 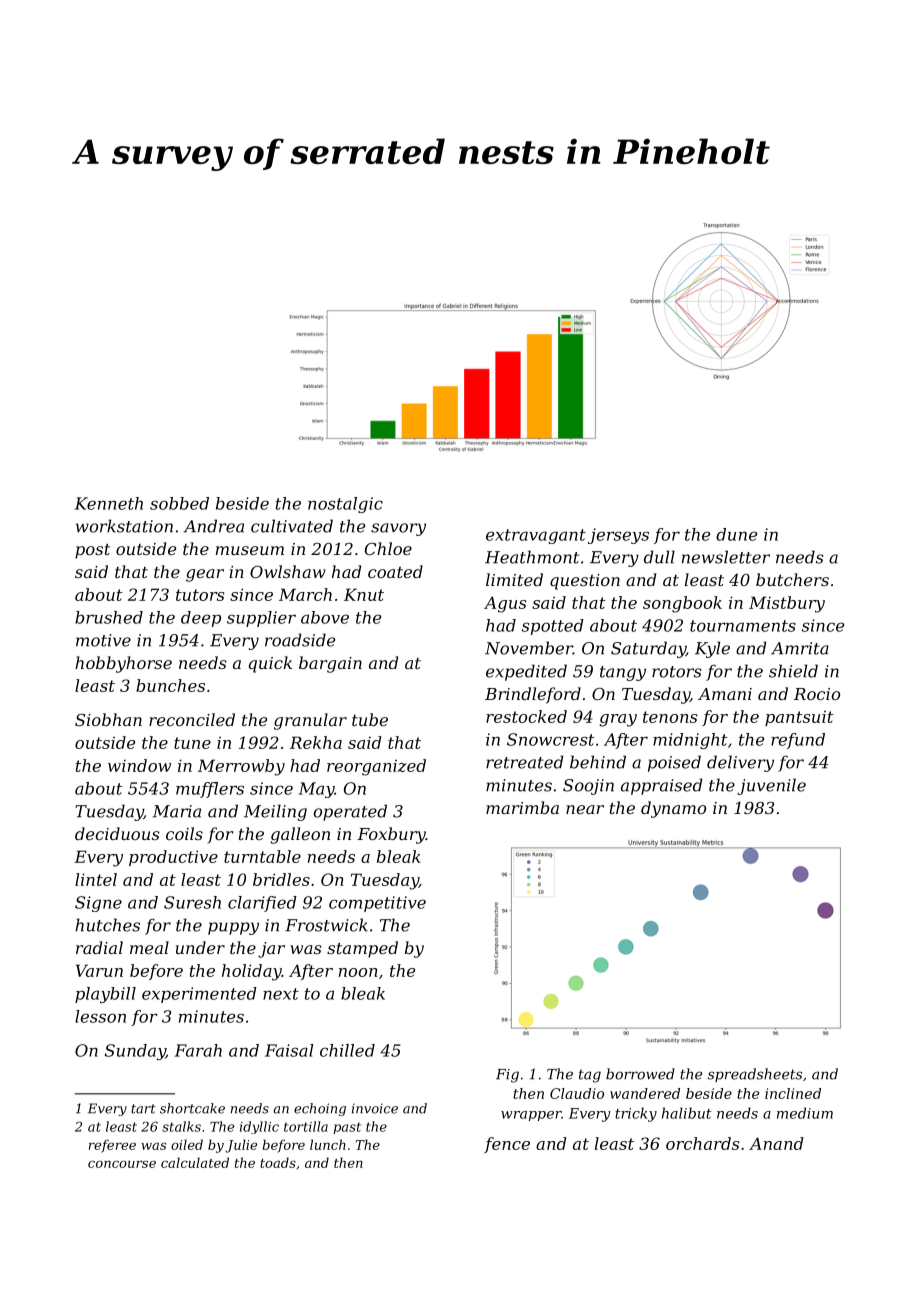 I want to click on Kenneth, so click(x=109, y=503).
